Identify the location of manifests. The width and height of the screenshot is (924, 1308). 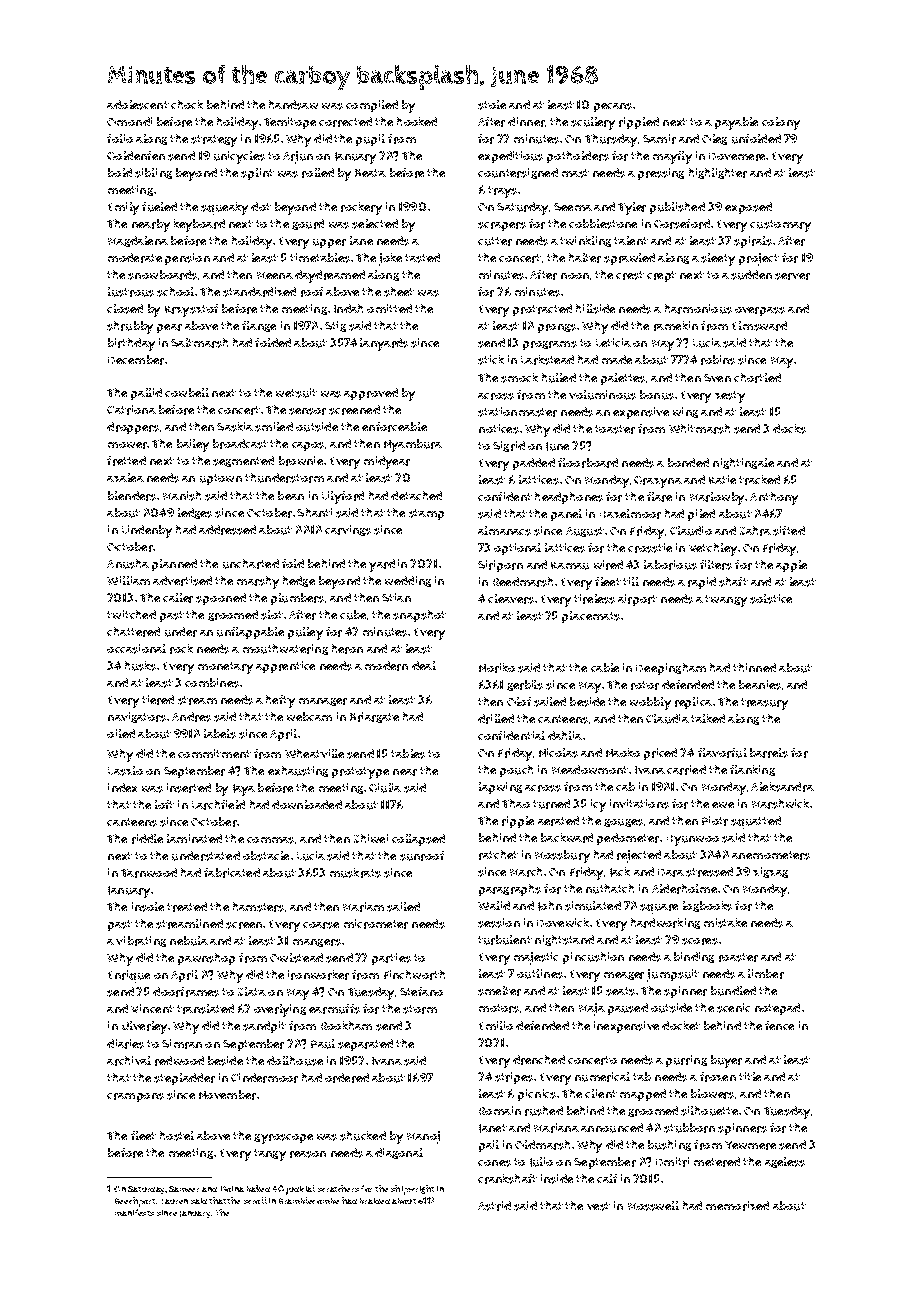
(134, 1212).
